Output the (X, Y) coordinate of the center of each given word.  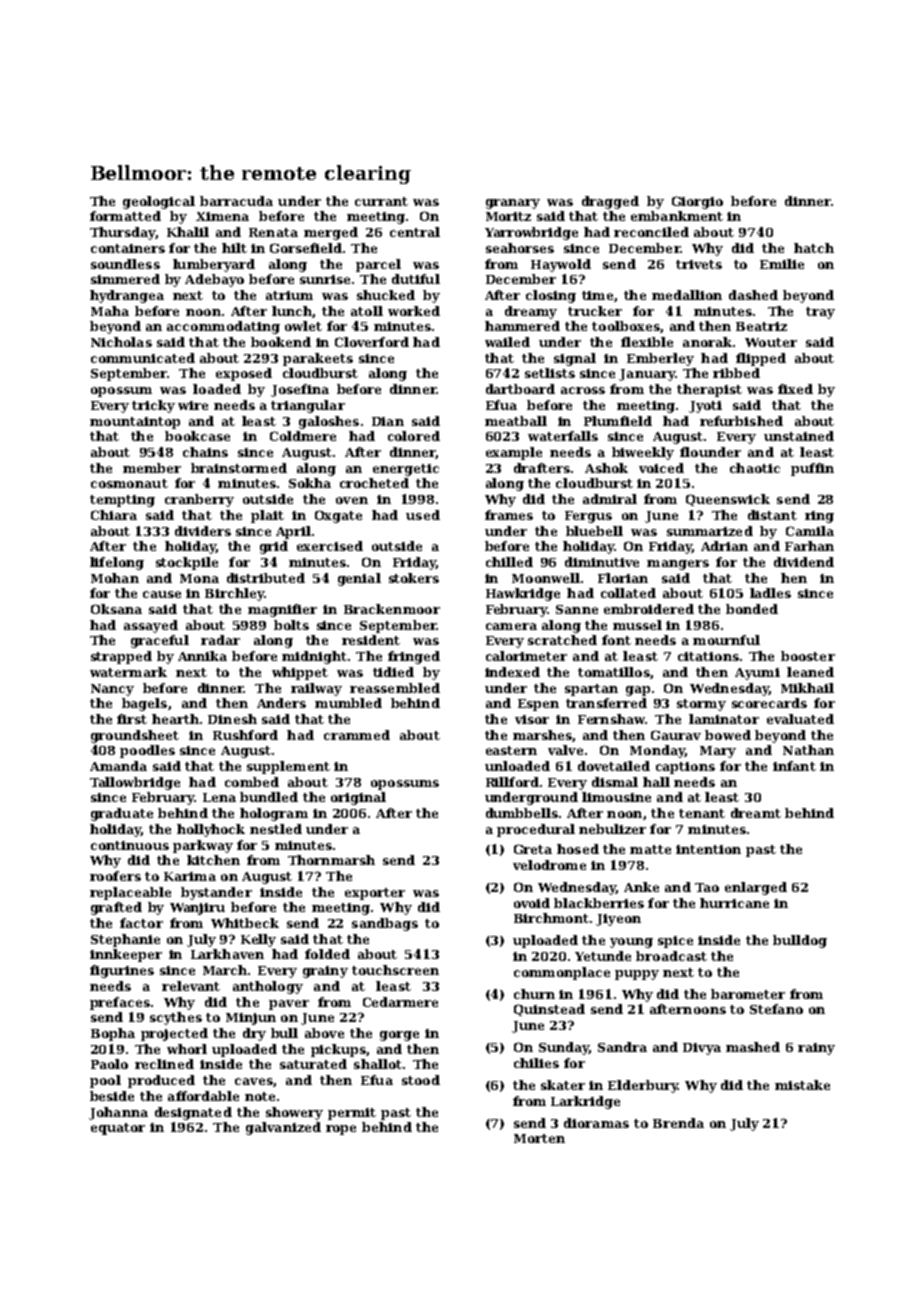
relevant (191, 986)
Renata (273, 232)
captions (685, 768)
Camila (810, 531)
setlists (550, 373)
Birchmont (551, 918)
